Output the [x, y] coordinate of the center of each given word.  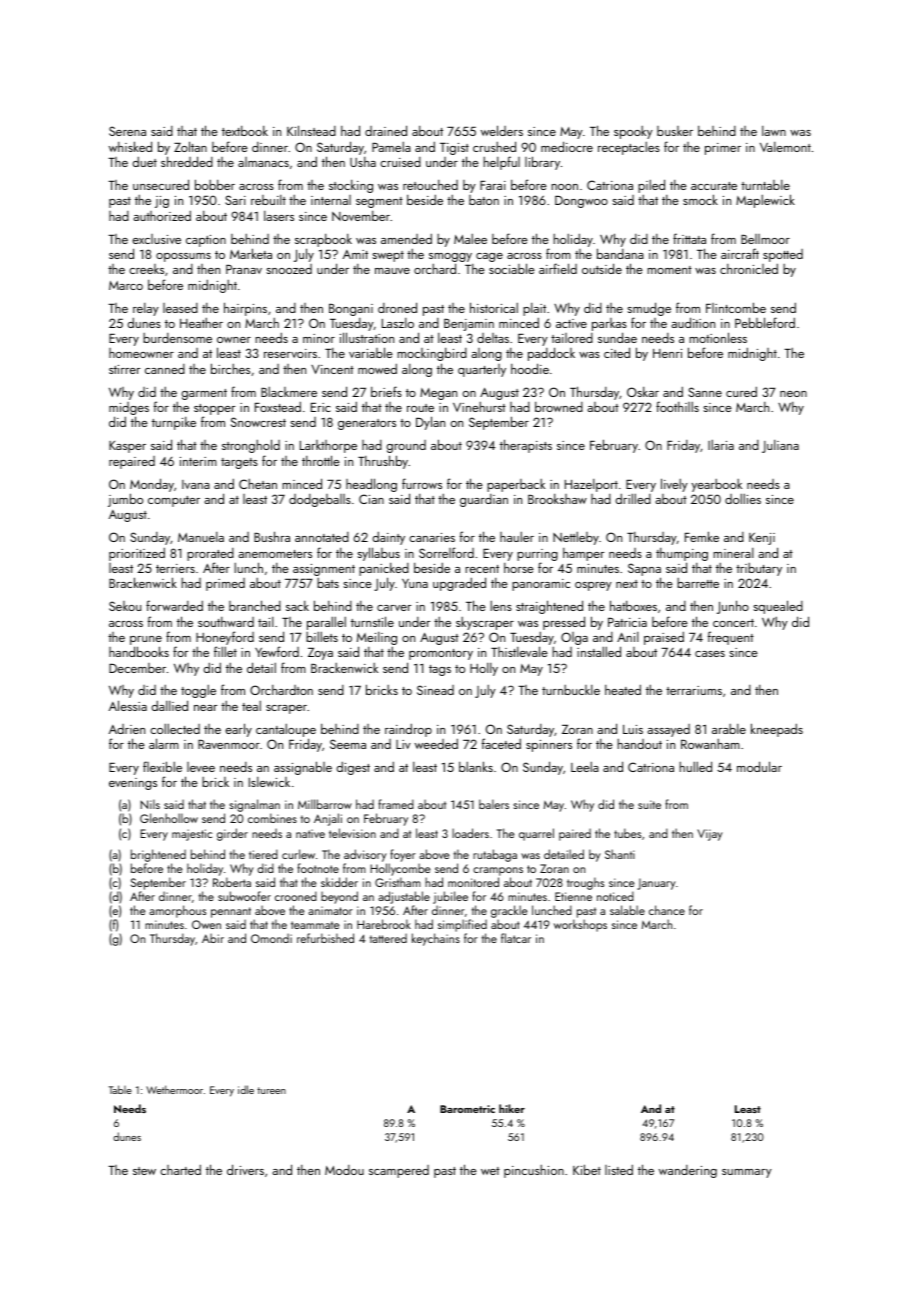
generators [367, 424]
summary [747, 1173]
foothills [677, 406]
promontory [441, 654]
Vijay [710, 835]
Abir [213, 938]
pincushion [534, 1171]
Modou [344, 1170]
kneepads [777, 730]
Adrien [127, 729]
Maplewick [765, 201]
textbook [245, 131]
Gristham [398, 882]
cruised [400, 162]
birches [230, 368]
